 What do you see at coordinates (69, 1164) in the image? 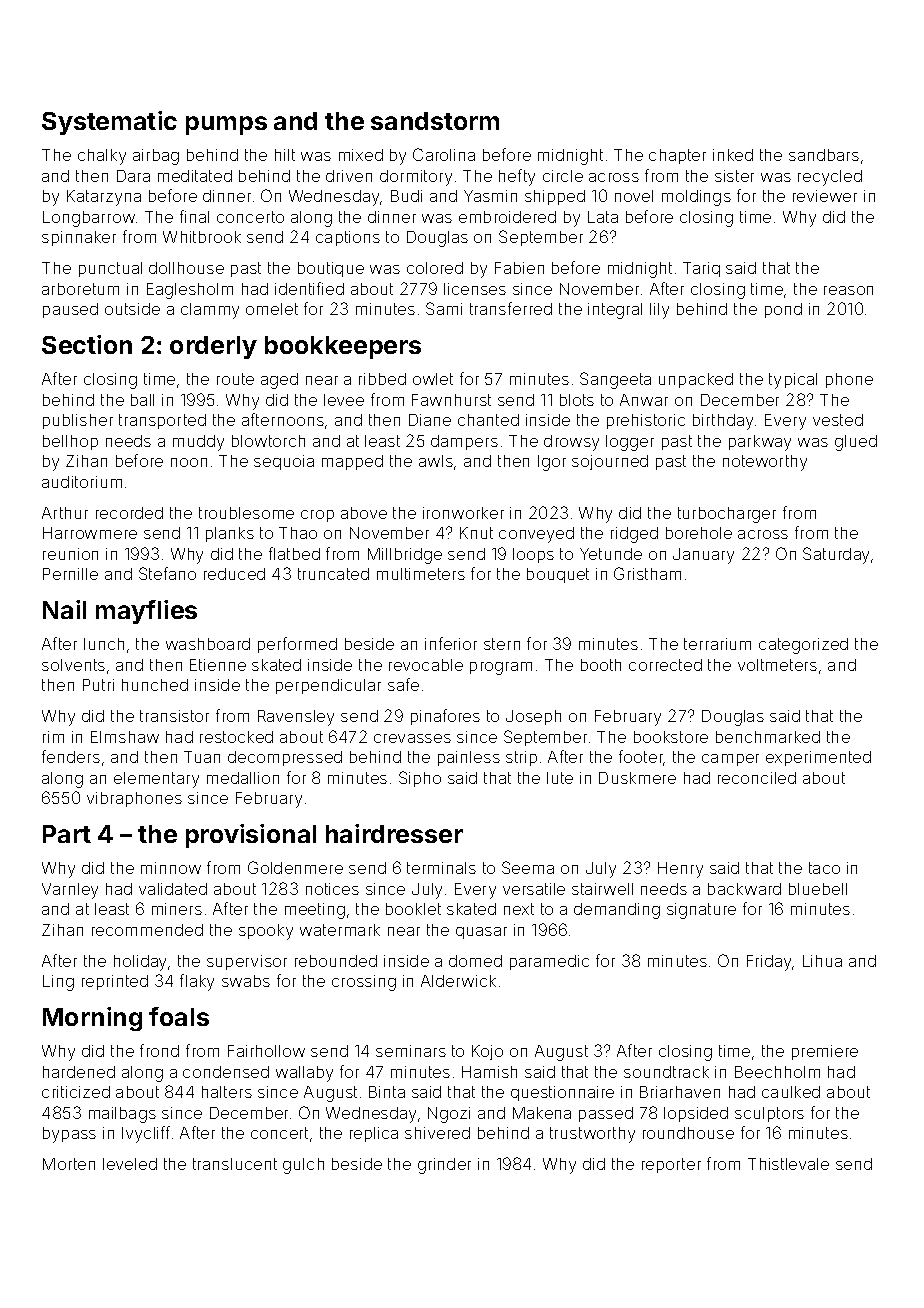
I see `Morten` at bounding box center [69, 1164].
